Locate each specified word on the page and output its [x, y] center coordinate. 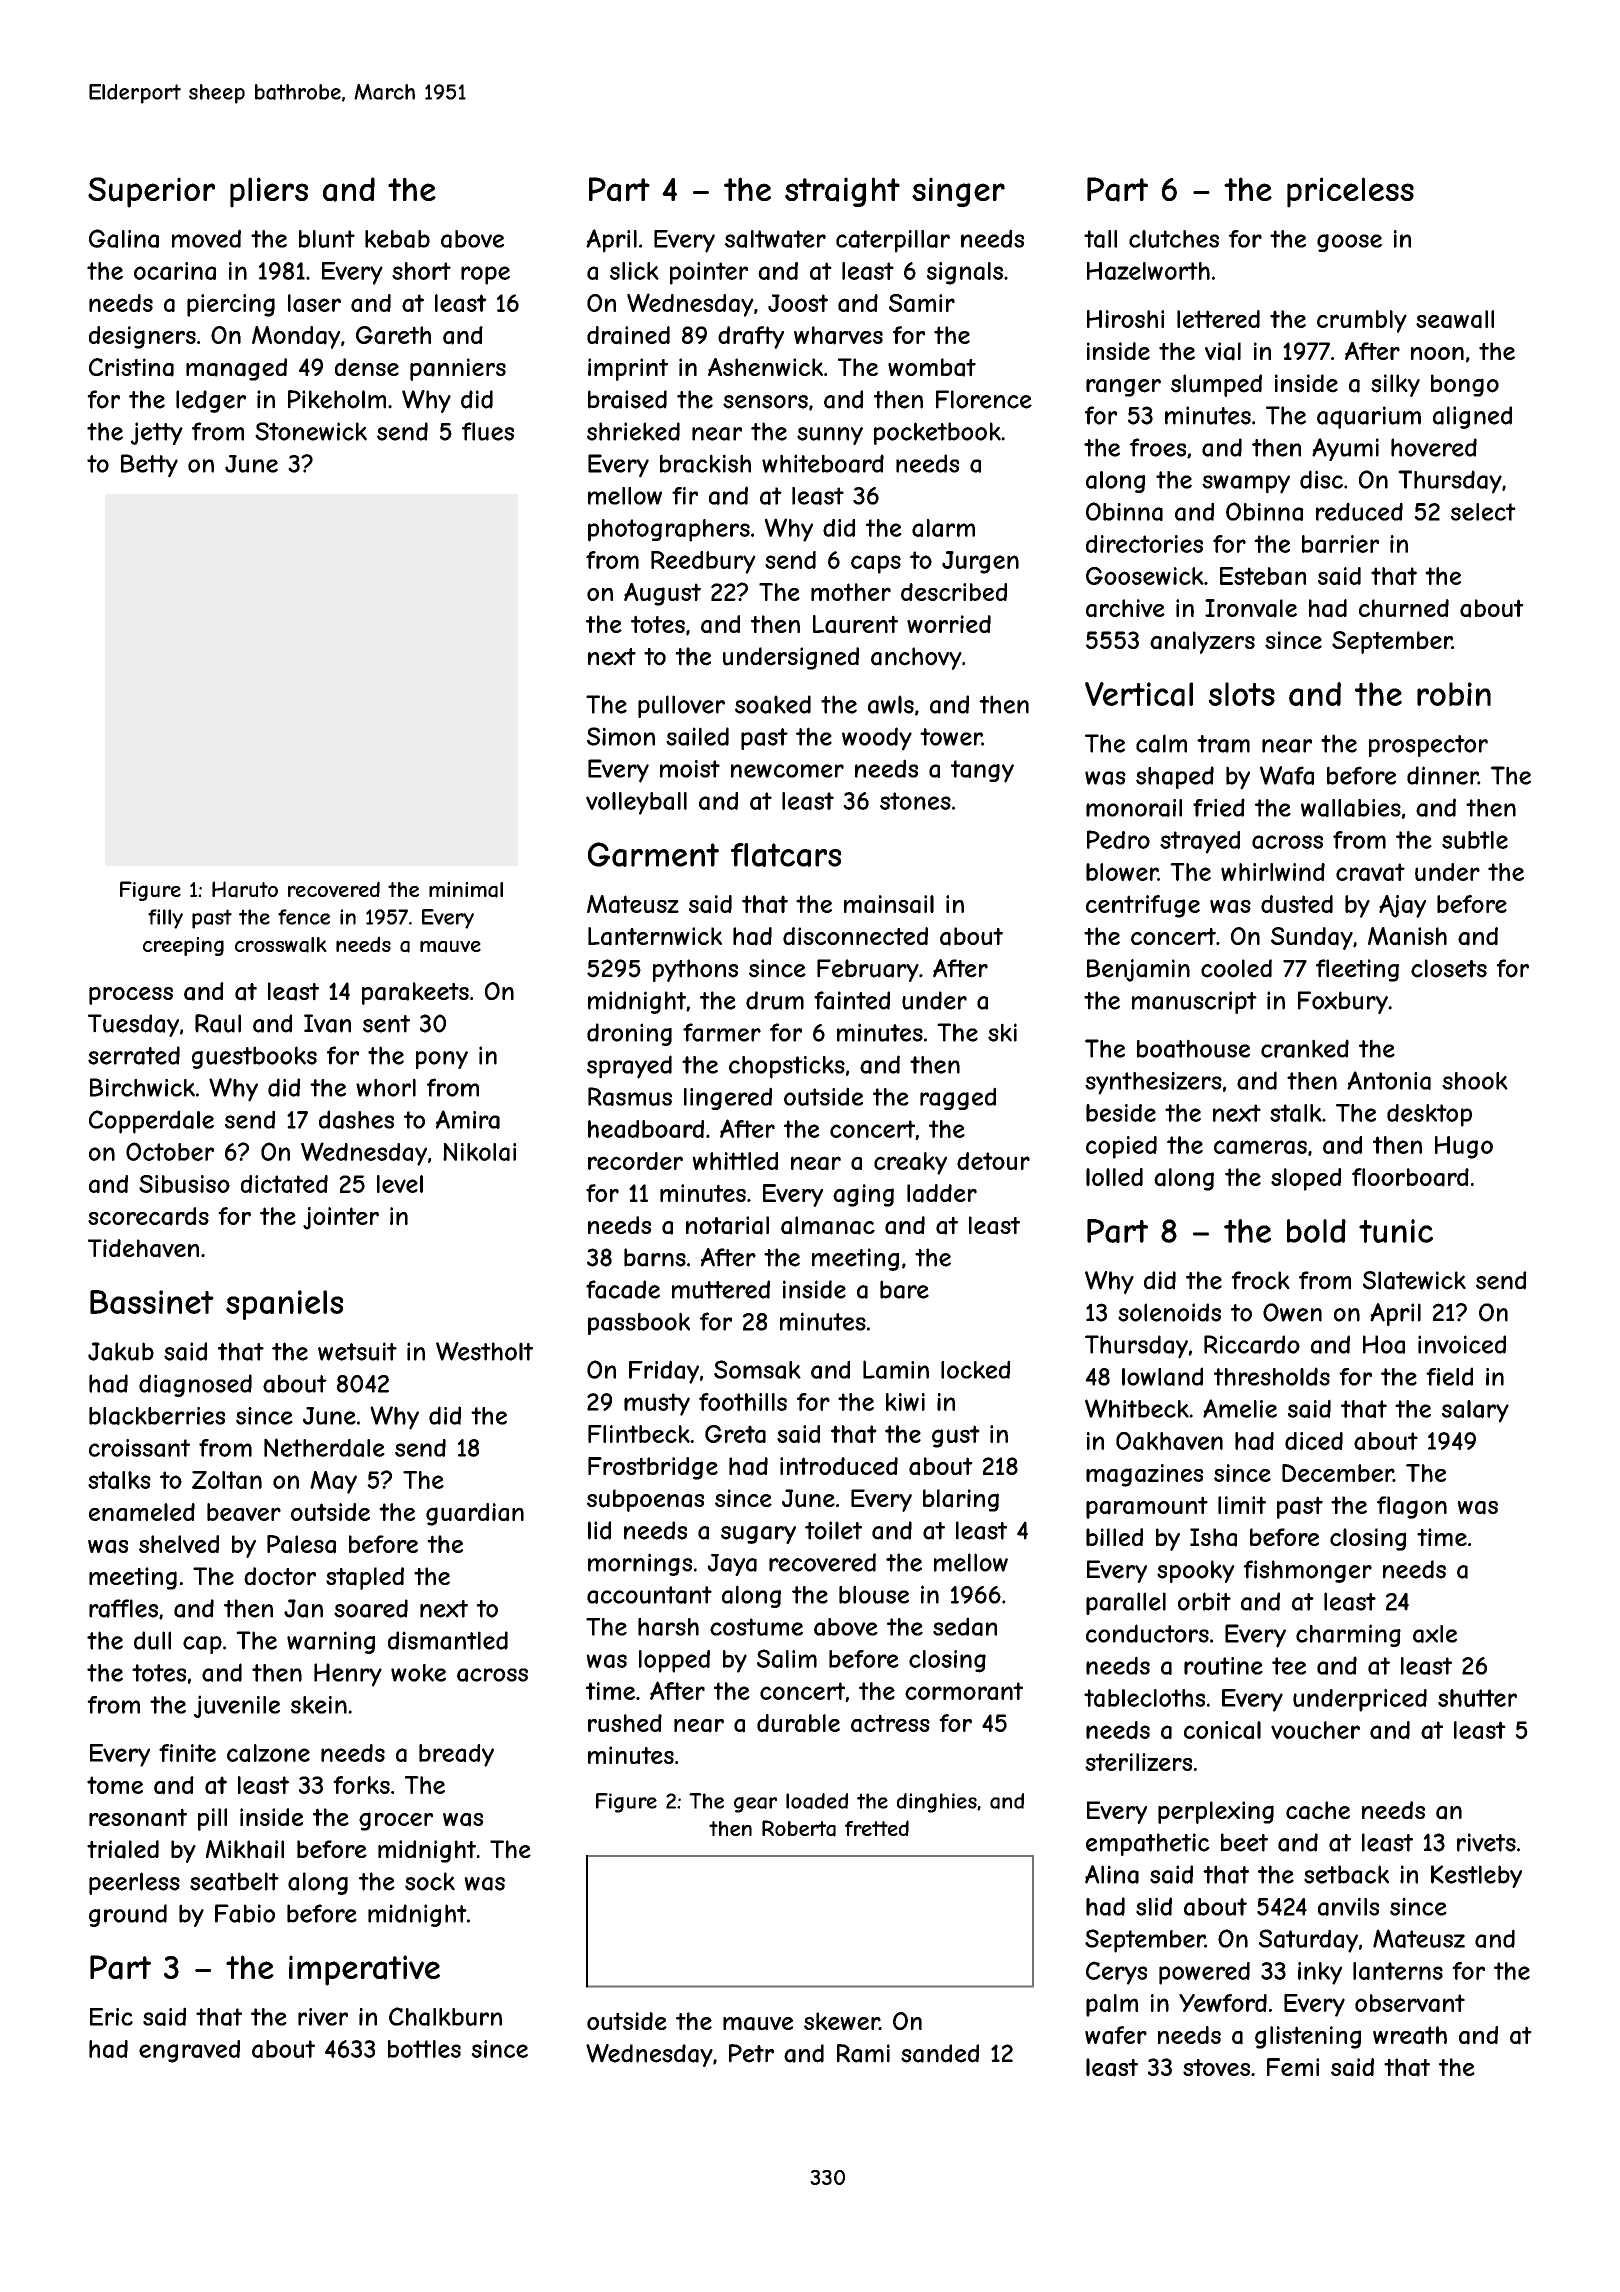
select [1483, 512]
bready [456, 1755]
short [421, 271]
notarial [727, 1225]
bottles [424, 2049]
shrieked [633, 431]
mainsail [889, 904]
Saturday [1308, 1941]
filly [165, 919]
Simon [621, 736]
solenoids [1169, 1312]
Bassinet [152, 1302]
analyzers [1202, 642]
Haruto [245, 889]
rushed [625, 1723]
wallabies [1351, 808]
